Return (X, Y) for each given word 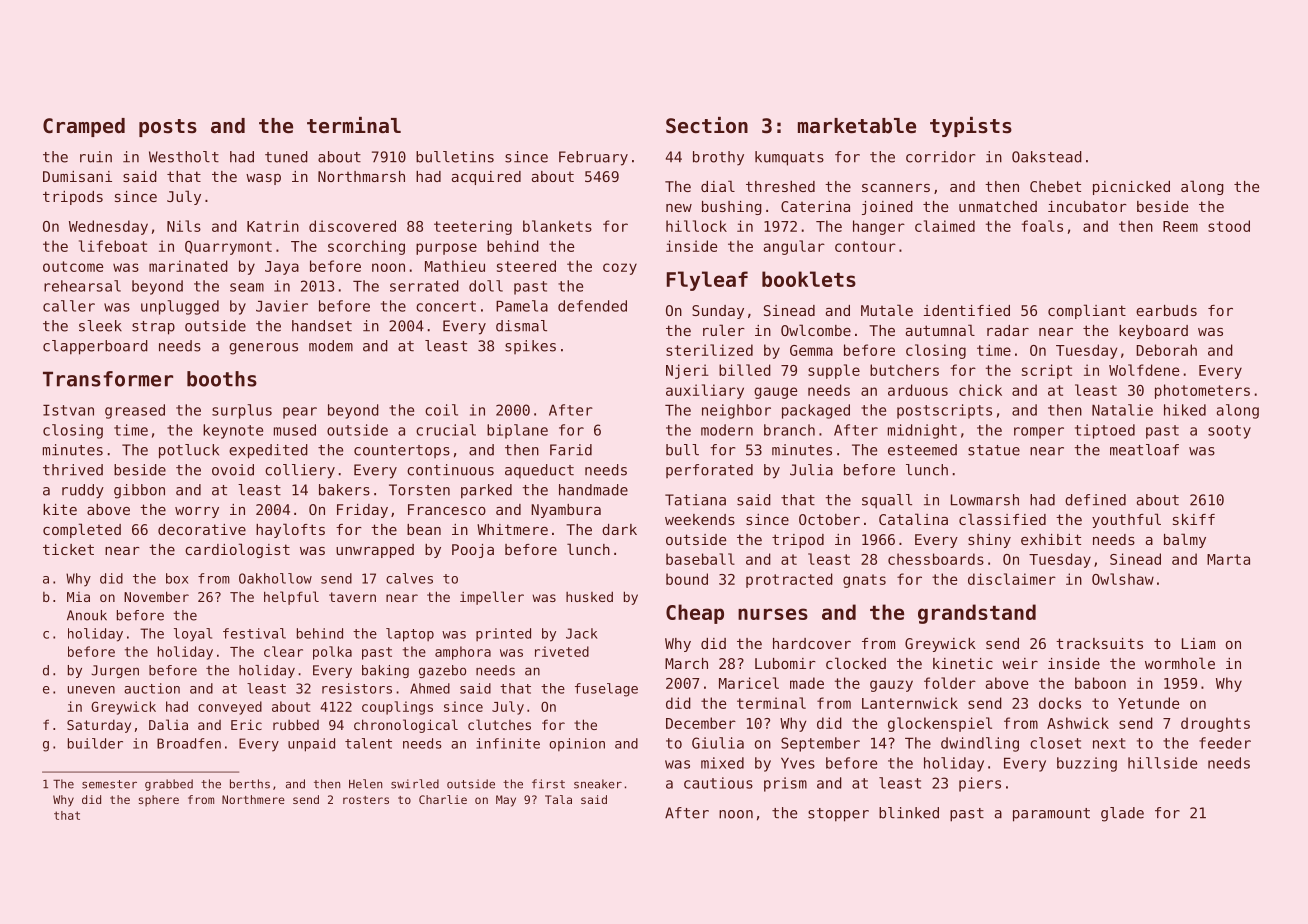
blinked (909, 813)
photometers (1202, 391)
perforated (709, 471)
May (506, 801)
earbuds (1166, 310)
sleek (100, 326)
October (829, 519)
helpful (291, 598)
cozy (620, 269)
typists (971, 127)
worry (197, 512)
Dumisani (77, 176)
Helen (365, 784)
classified (1002, 519)
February (593, 158)
